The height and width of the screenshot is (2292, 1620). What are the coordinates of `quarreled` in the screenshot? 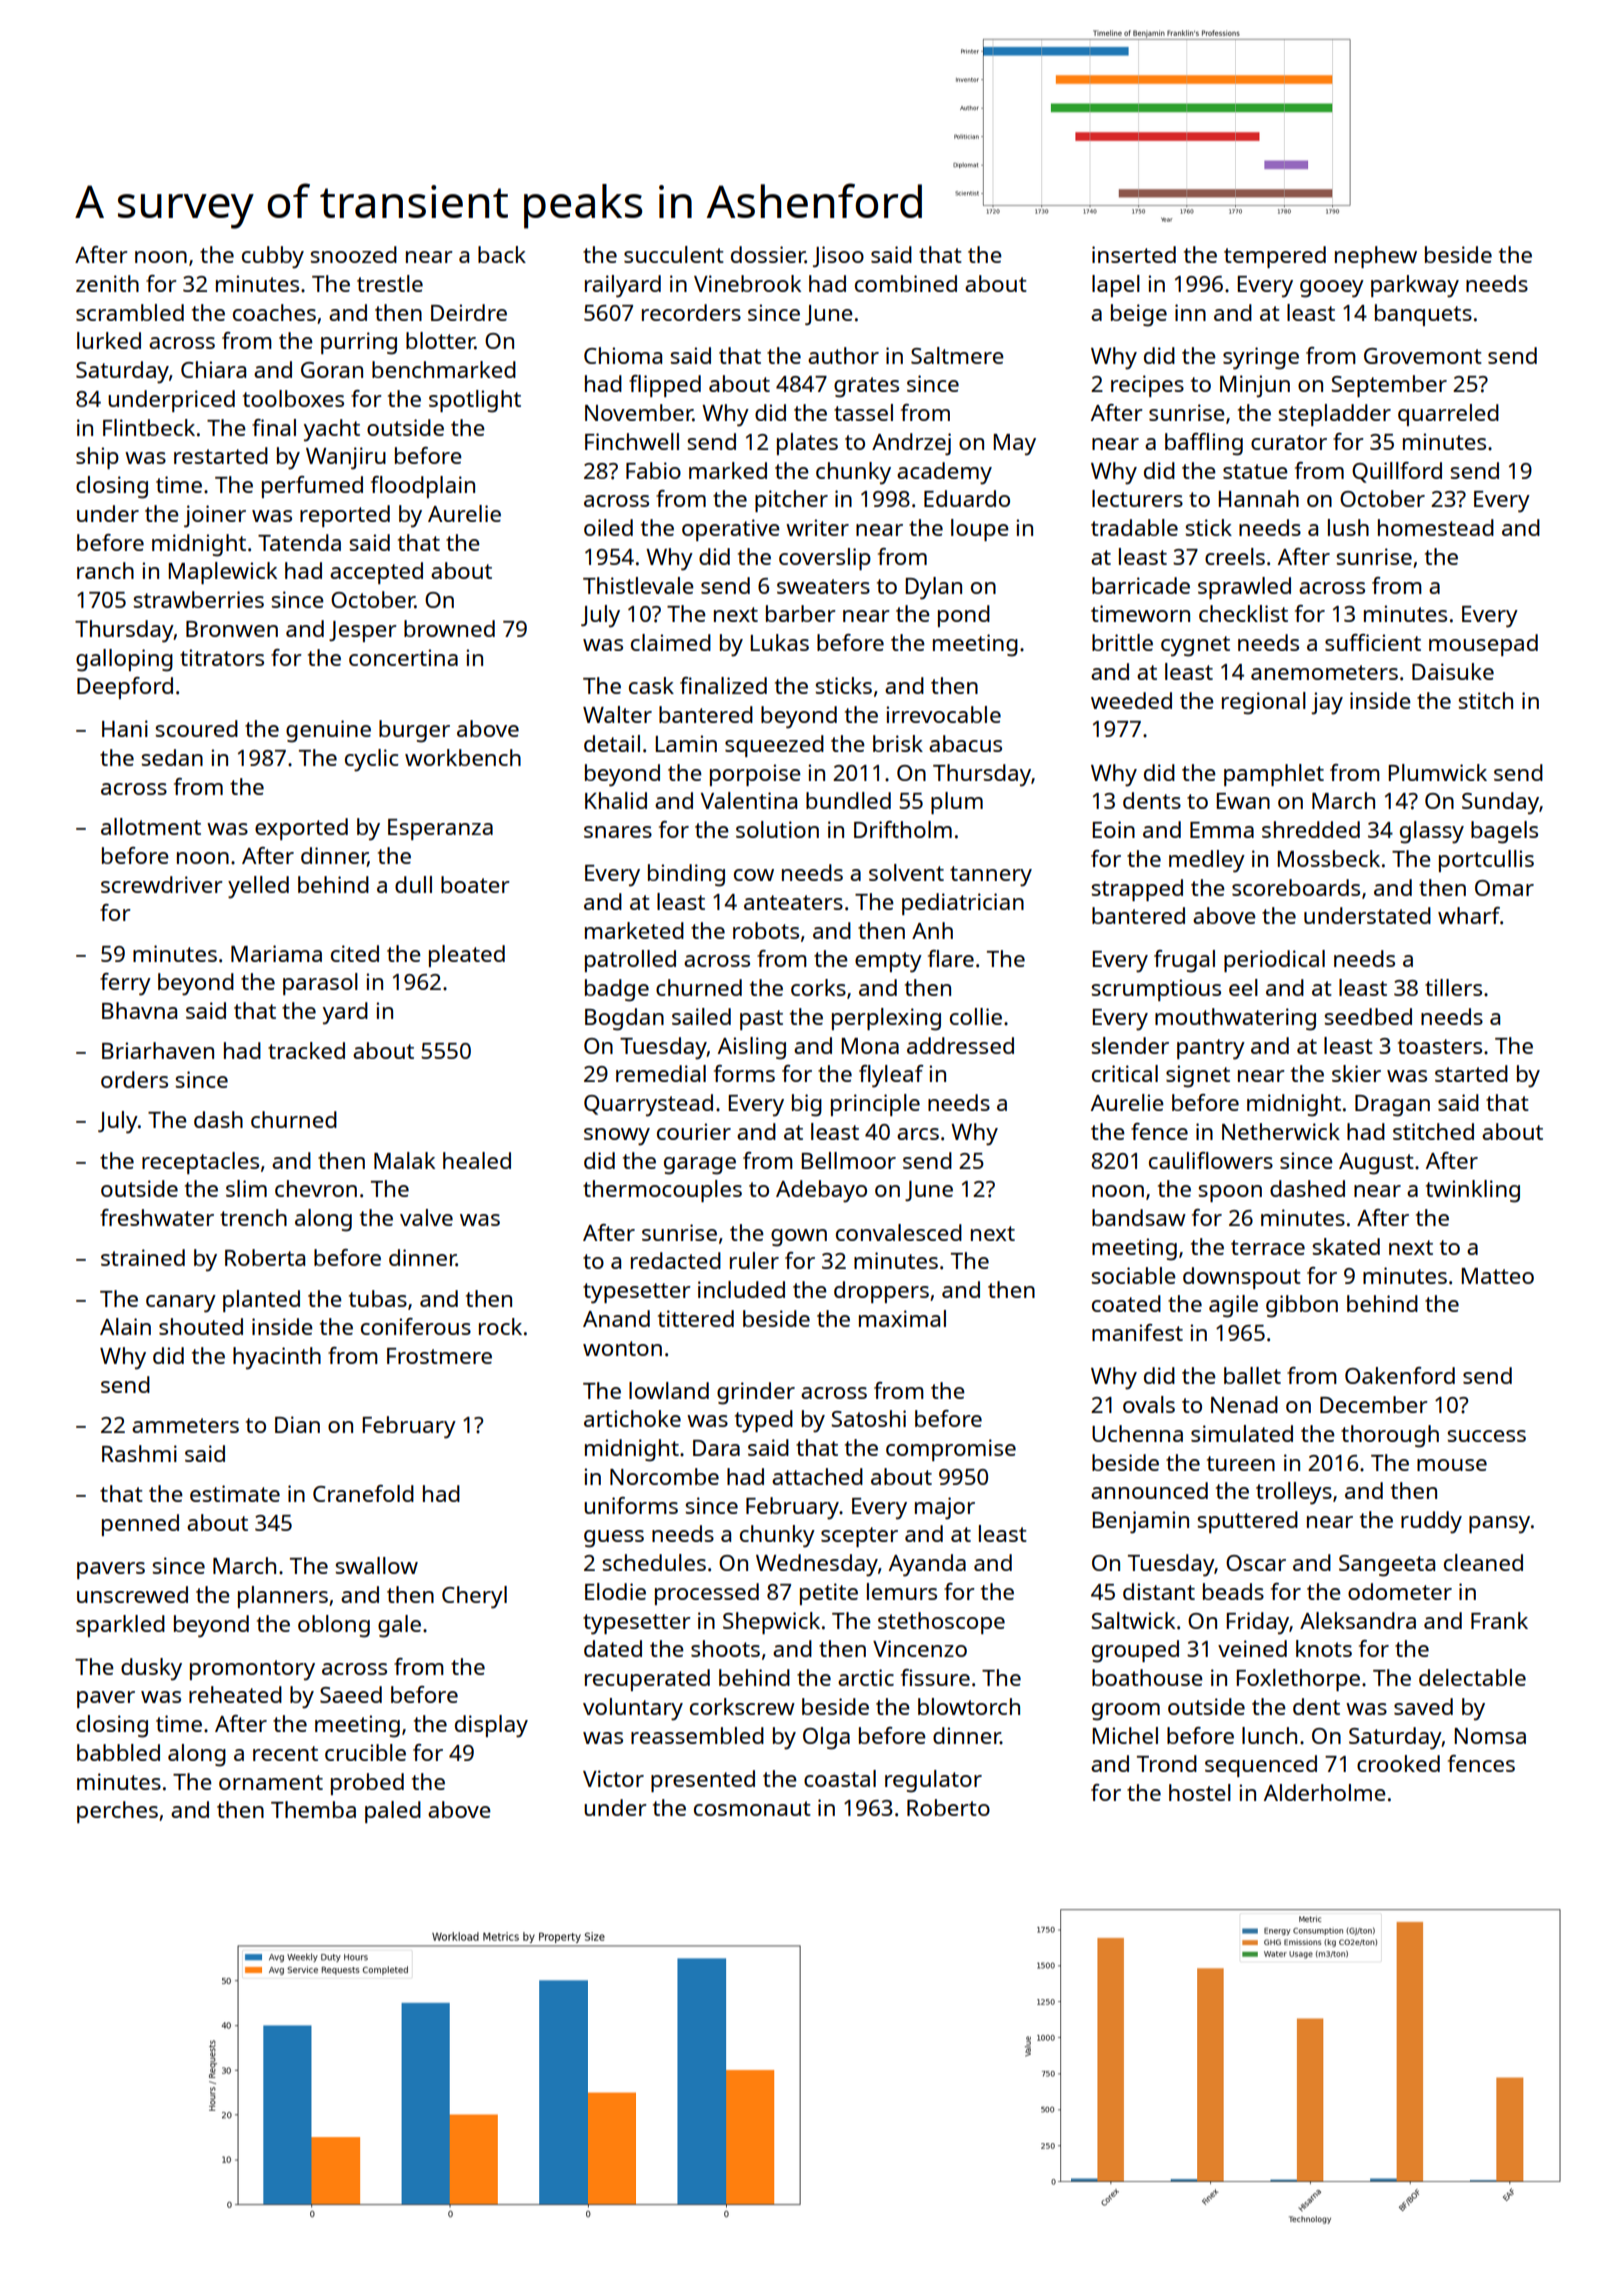 It's located at (1448, 415).
